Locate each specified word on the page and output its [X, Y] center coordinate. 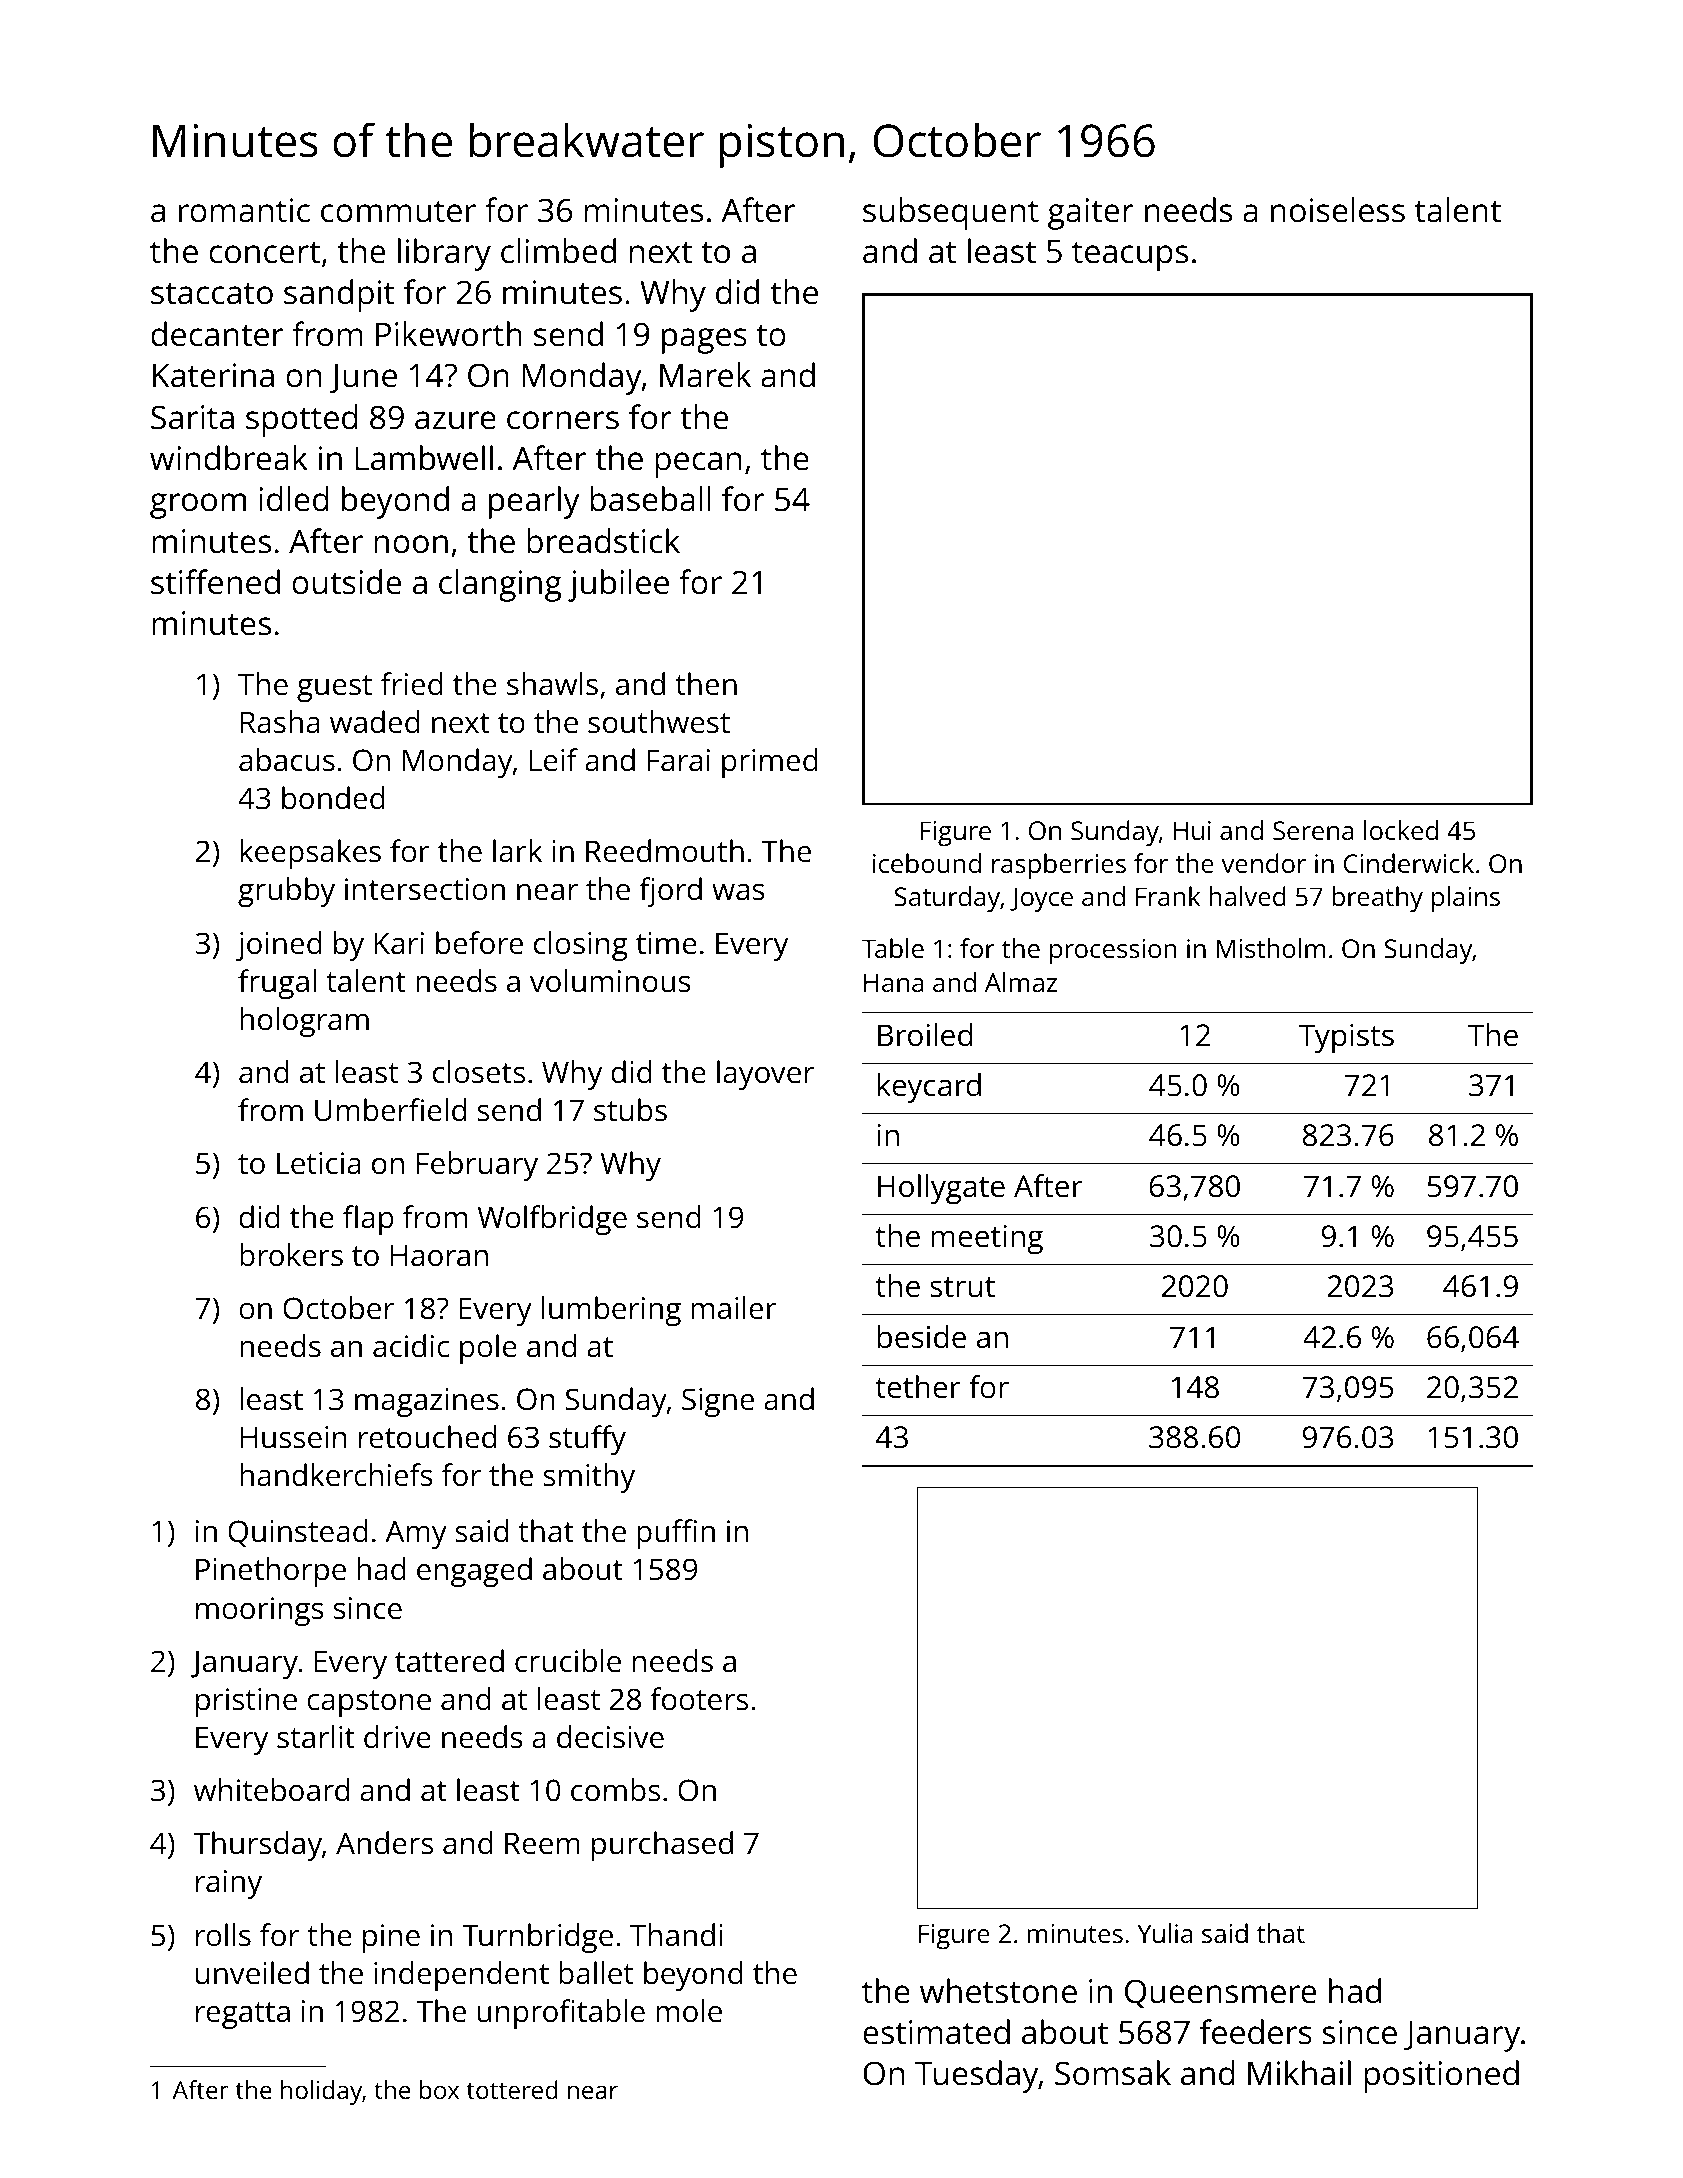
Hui [1192, 830]
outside [346, 582]
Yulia [1164, 1933]
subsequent [951, 213]
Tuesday [977, 2076]
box [439, 2089]
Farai [678, 760]
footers [699, 1699]
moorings [260, 1611]
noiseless [1338, 210]
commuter [398, 211]
